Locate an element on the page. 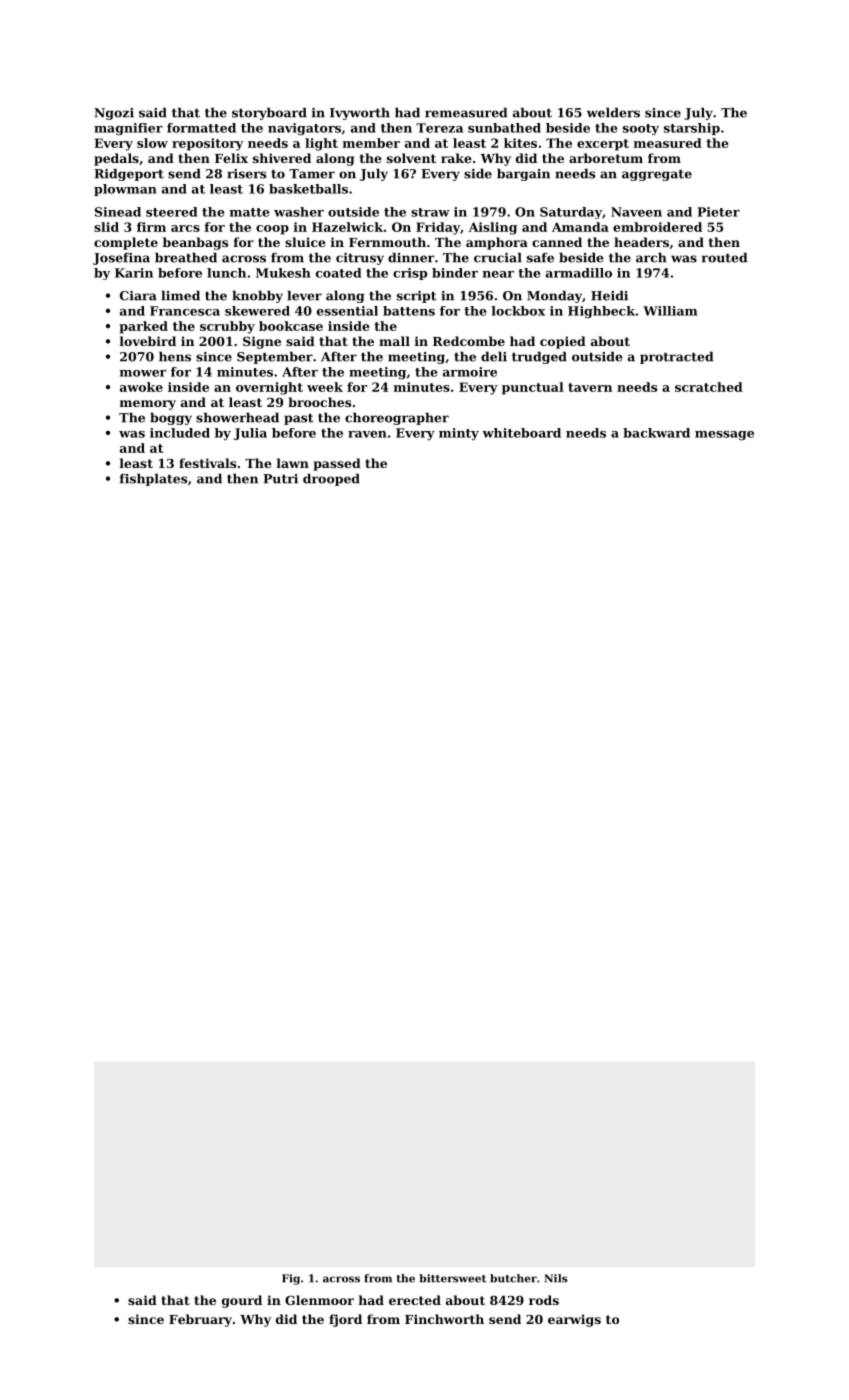 Image resolution: width=849 pixels, height=1400 pixels. member is located at coordinates (371, 143).
